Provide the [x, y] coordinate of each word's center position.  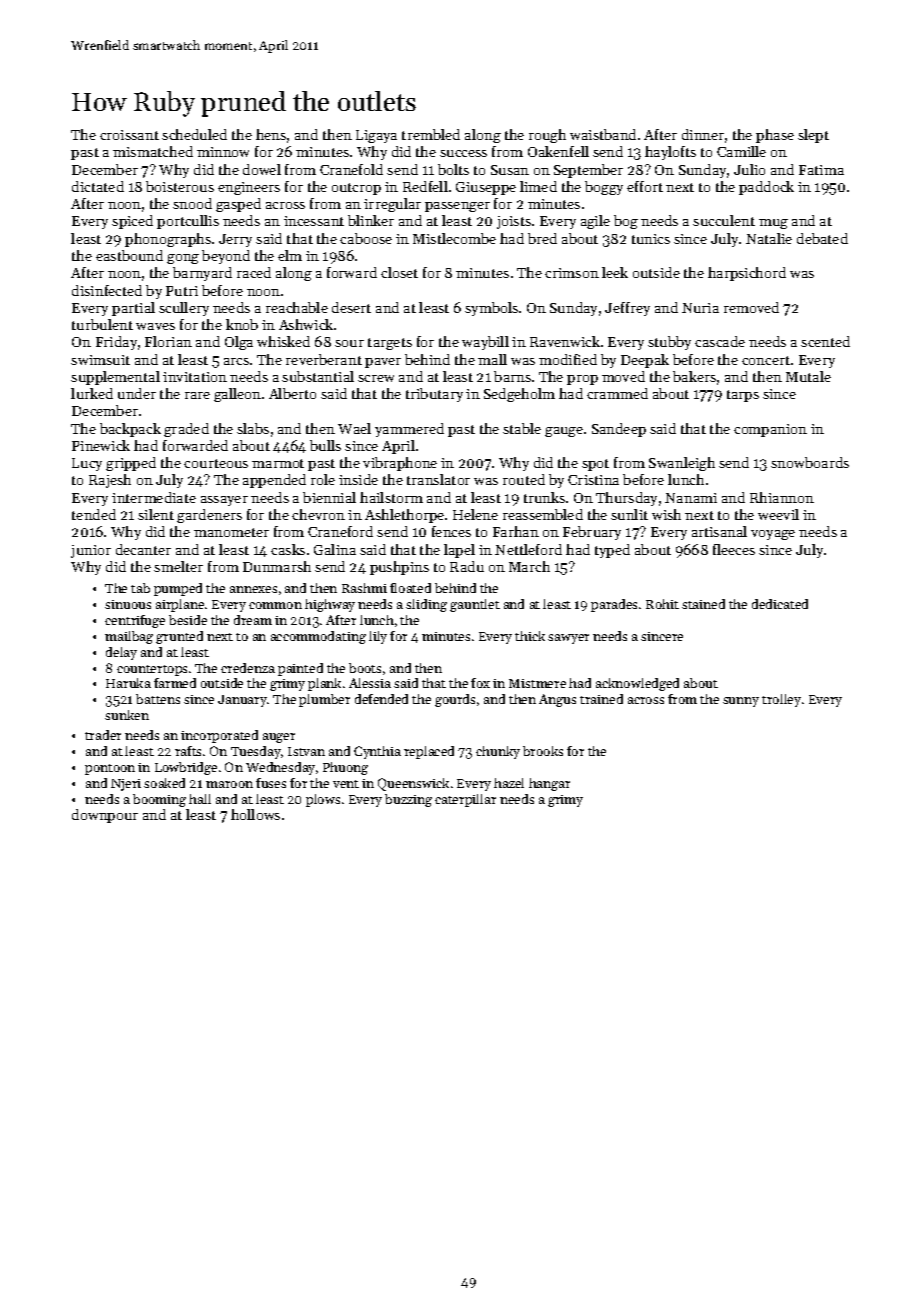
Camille [741, 151]
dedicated [780, 604]
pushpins [399, 568]
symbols [491, 309]
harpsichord [747, 274]
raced [254, 272]
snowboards [810, 462]
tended [94, 514]
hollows [255, 814]
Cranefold [351, 169]
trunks [544, 497]
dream [253, 620]
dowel [262, 169]
